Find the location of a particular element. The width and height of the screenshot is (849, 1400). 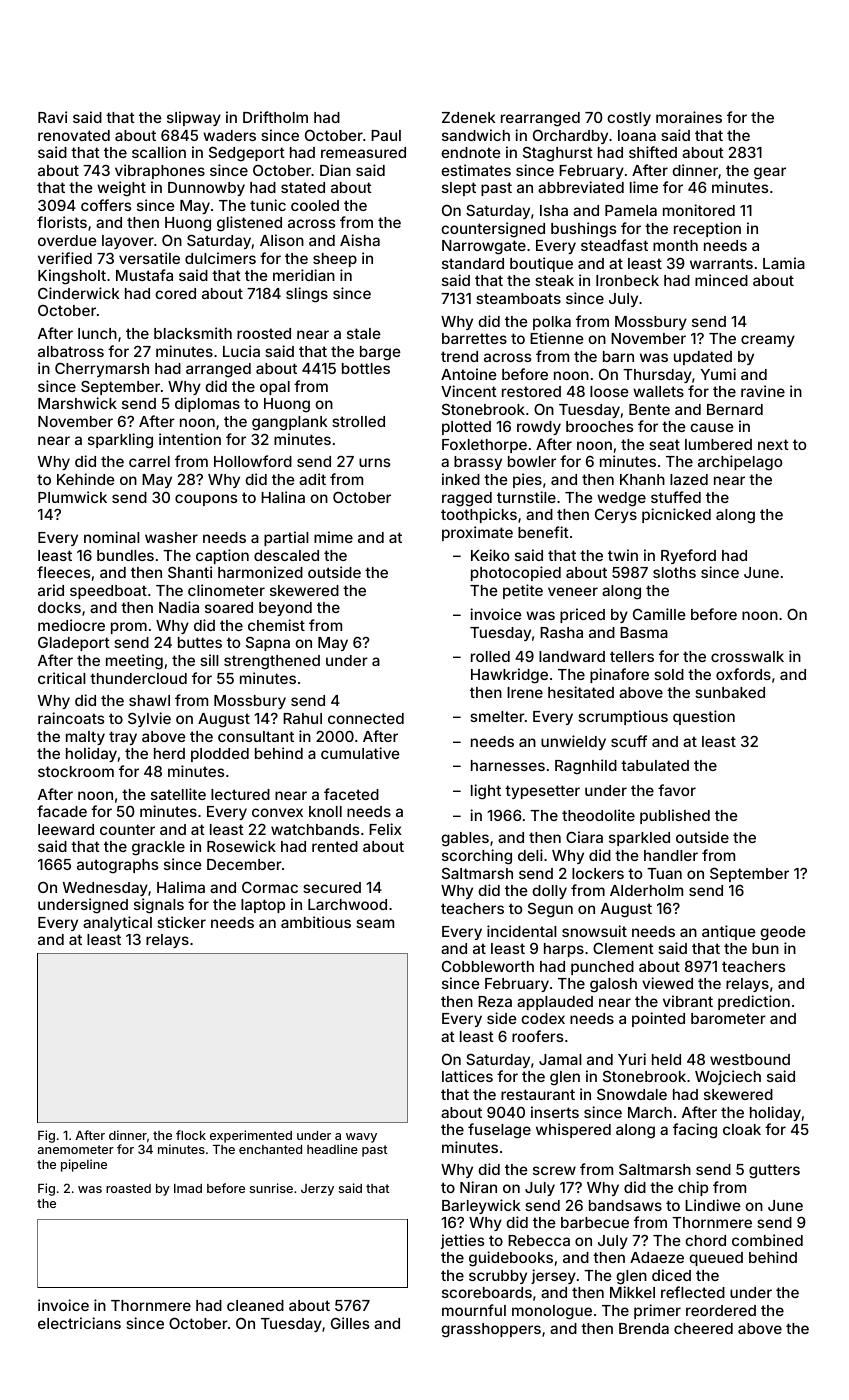

facing is located at coordinates (695, 1131).
